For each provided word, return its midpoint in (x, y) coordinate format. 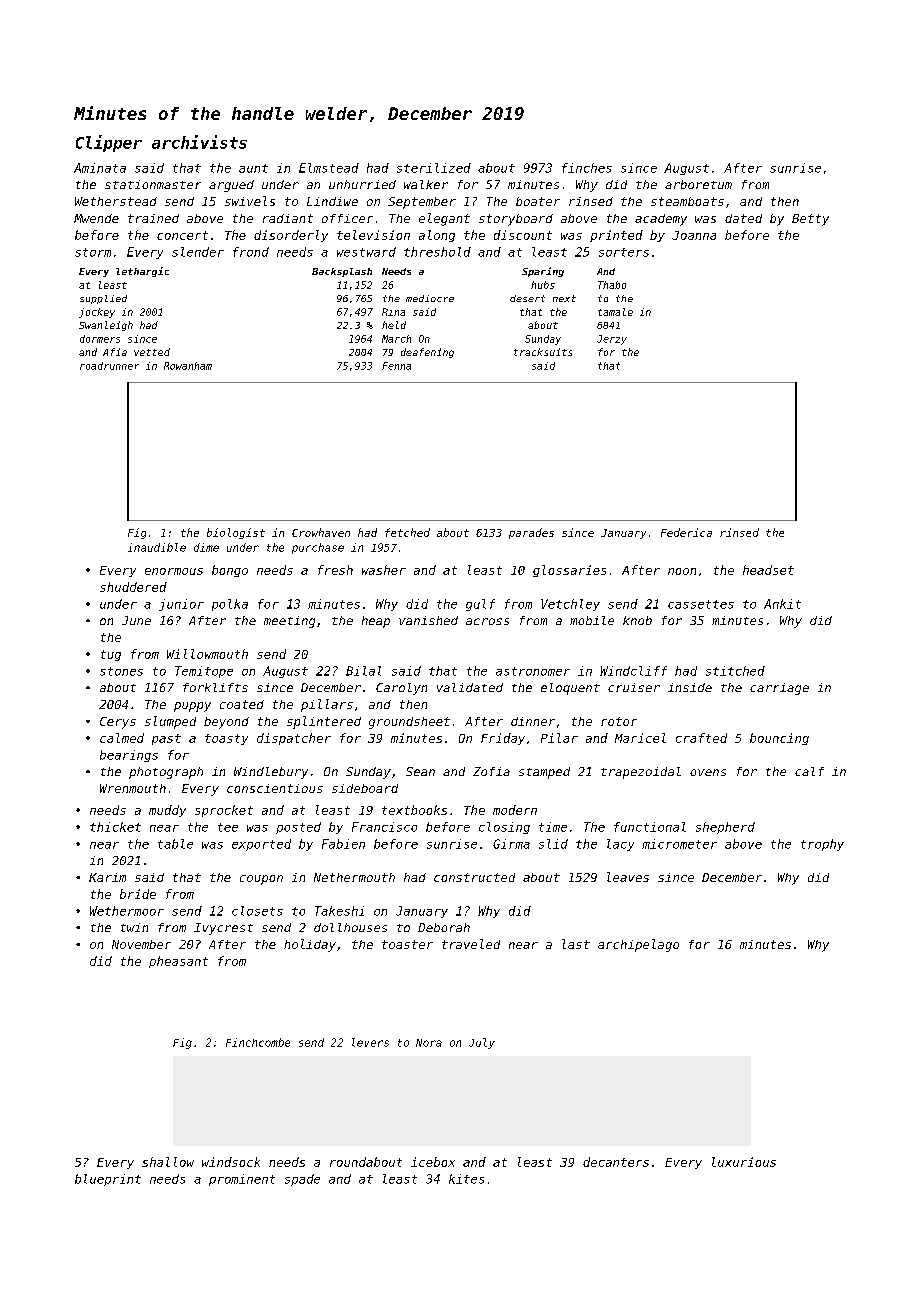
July (482, 1043)
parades (531, 533)
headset (768, 570)
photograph (166, 773)
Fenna (396, 366)
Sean (420, 771)
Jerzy (612, 340)
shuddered (133, 587)
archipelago (638, 945)
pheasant (178, 962)
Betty (810, 220)
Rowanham (188, 366)
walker (426, 184)
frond (251, 252)
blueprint (108, 1180)
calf (809, 771)
